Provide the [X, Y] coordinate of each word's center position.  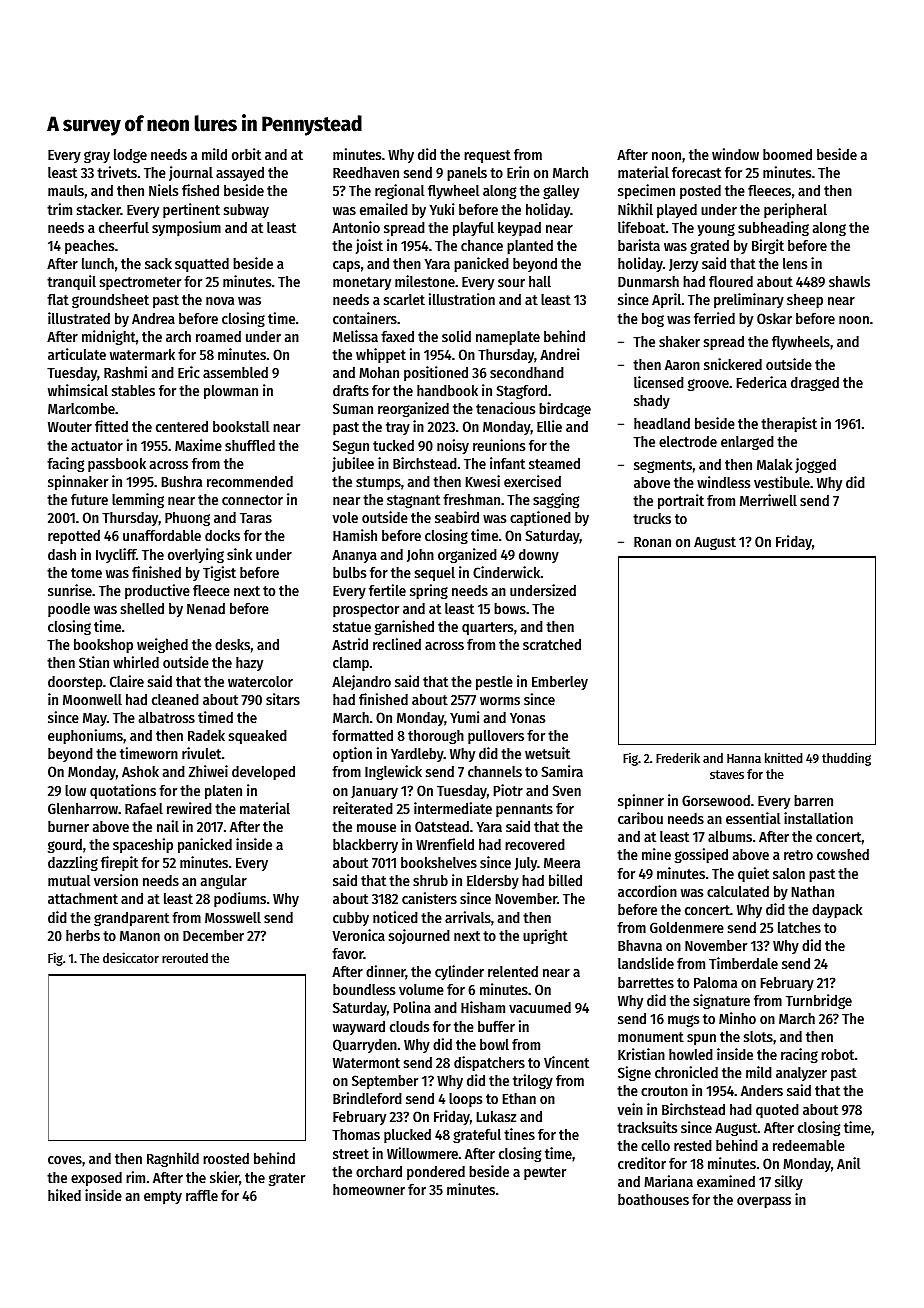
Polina [412, 1007]
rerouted [185, 958]
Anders [762, 1090]
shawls [849, 281]
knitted [784, 757]
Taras [256, 518]
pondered [436, 1173]
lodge [130, 156]
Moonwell [92, 699]
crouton [664, 1091]
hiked [64, 1195]
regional [399, 191]
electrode [688, 441]
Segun [351, 447]
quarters [487, 628]
